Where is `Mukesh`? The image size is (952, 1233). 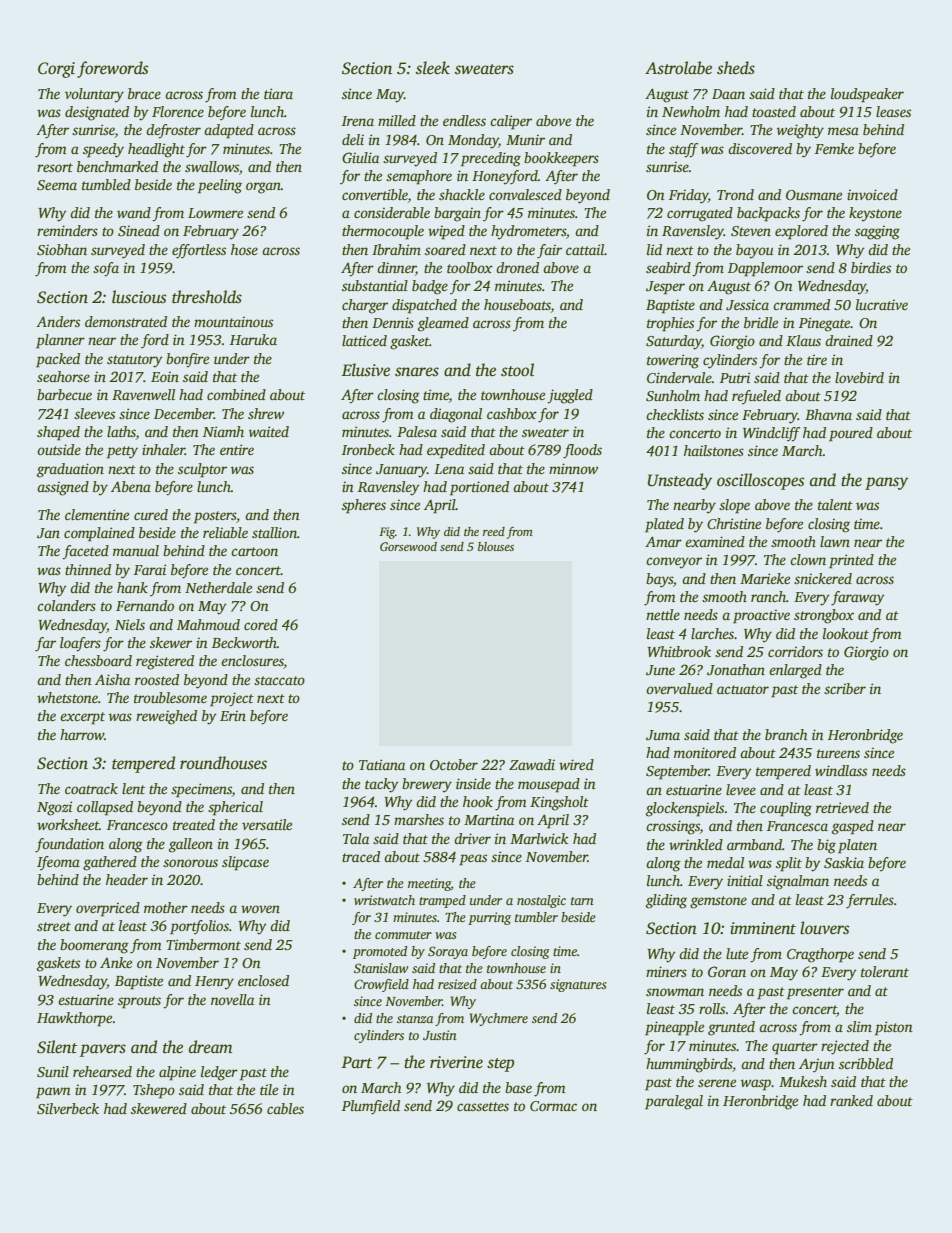 Mukesh is located at coordinates (803, 1081).
